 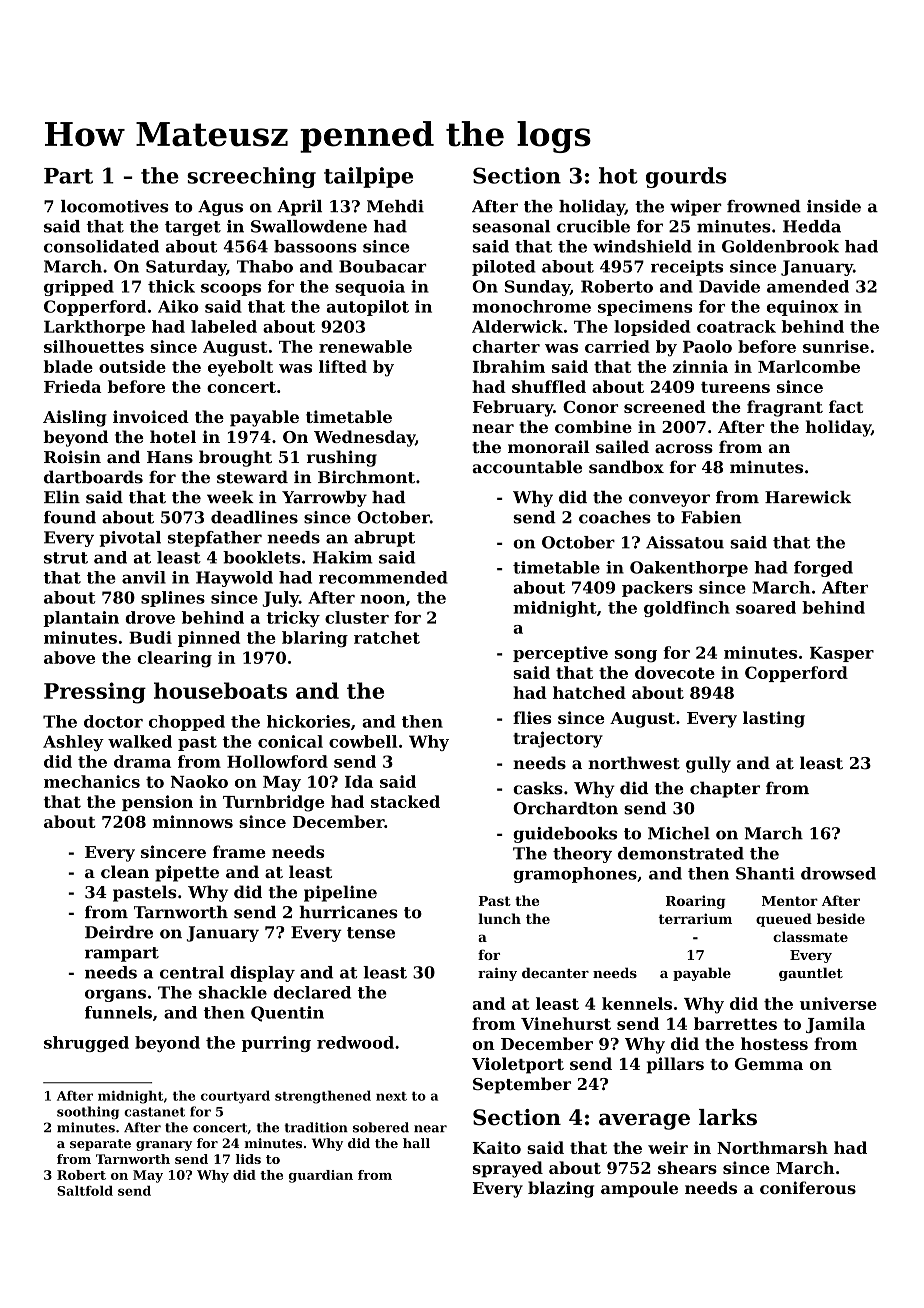 I want to click on coniferous, so click(x=808, y=1187).
